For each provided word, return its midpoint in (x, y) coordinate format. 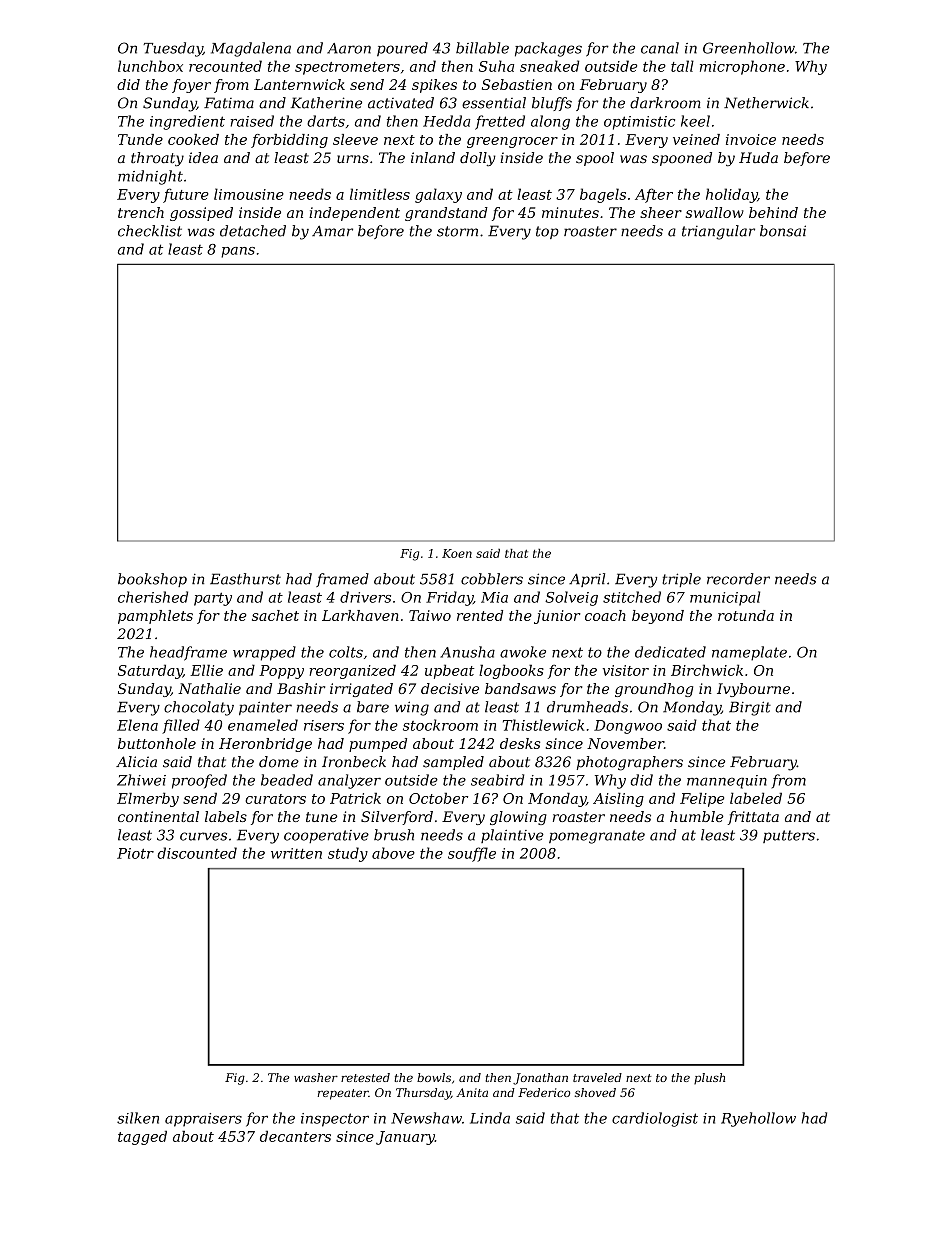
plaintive (512, 836)
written (296, 853)
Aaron (349, 48)
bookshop (152, 580)
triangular (718, 232)
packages (548, 49)
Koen (457, 553)
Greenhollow (749, 48)
